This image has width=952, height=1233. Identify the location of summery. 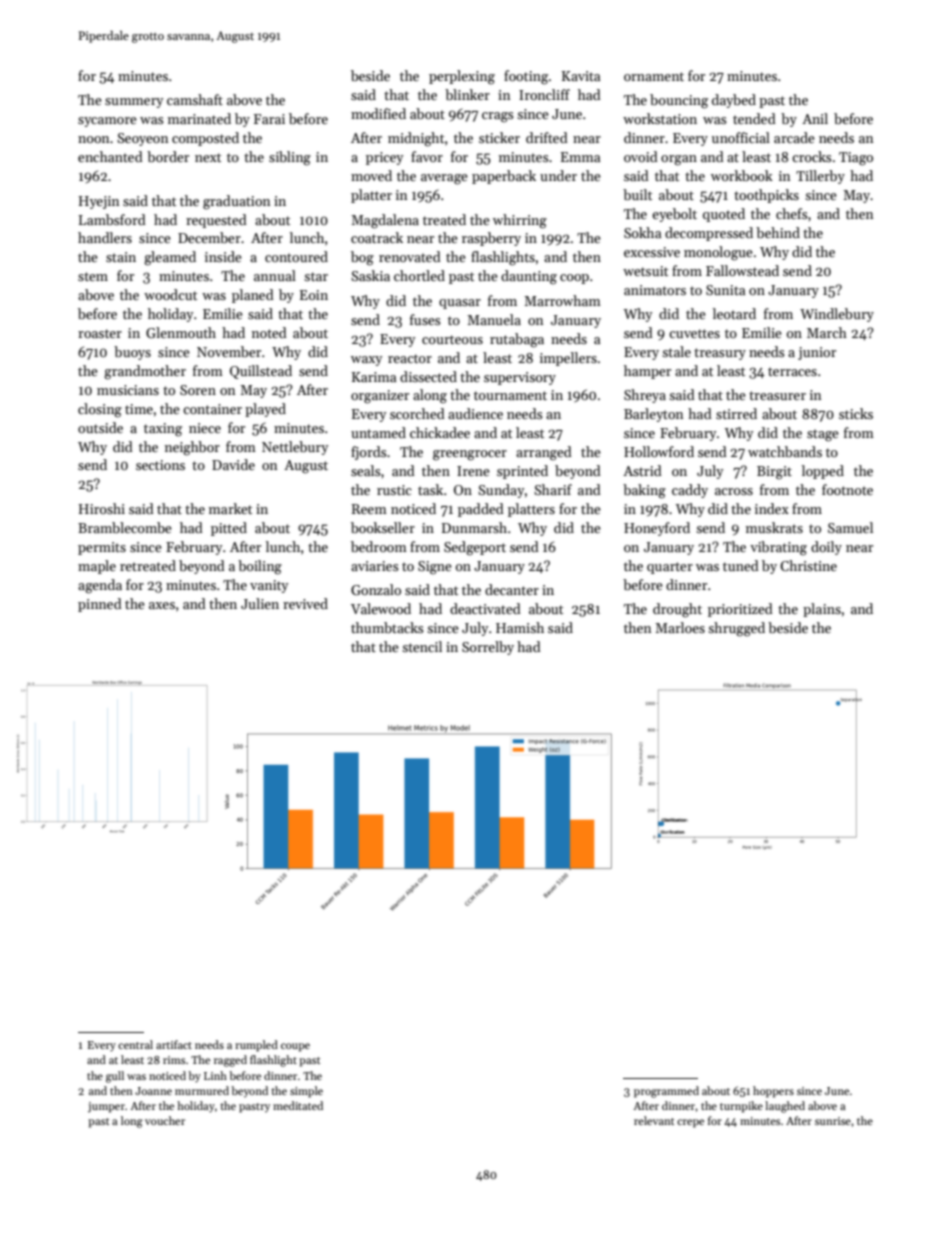
(134, 103).
